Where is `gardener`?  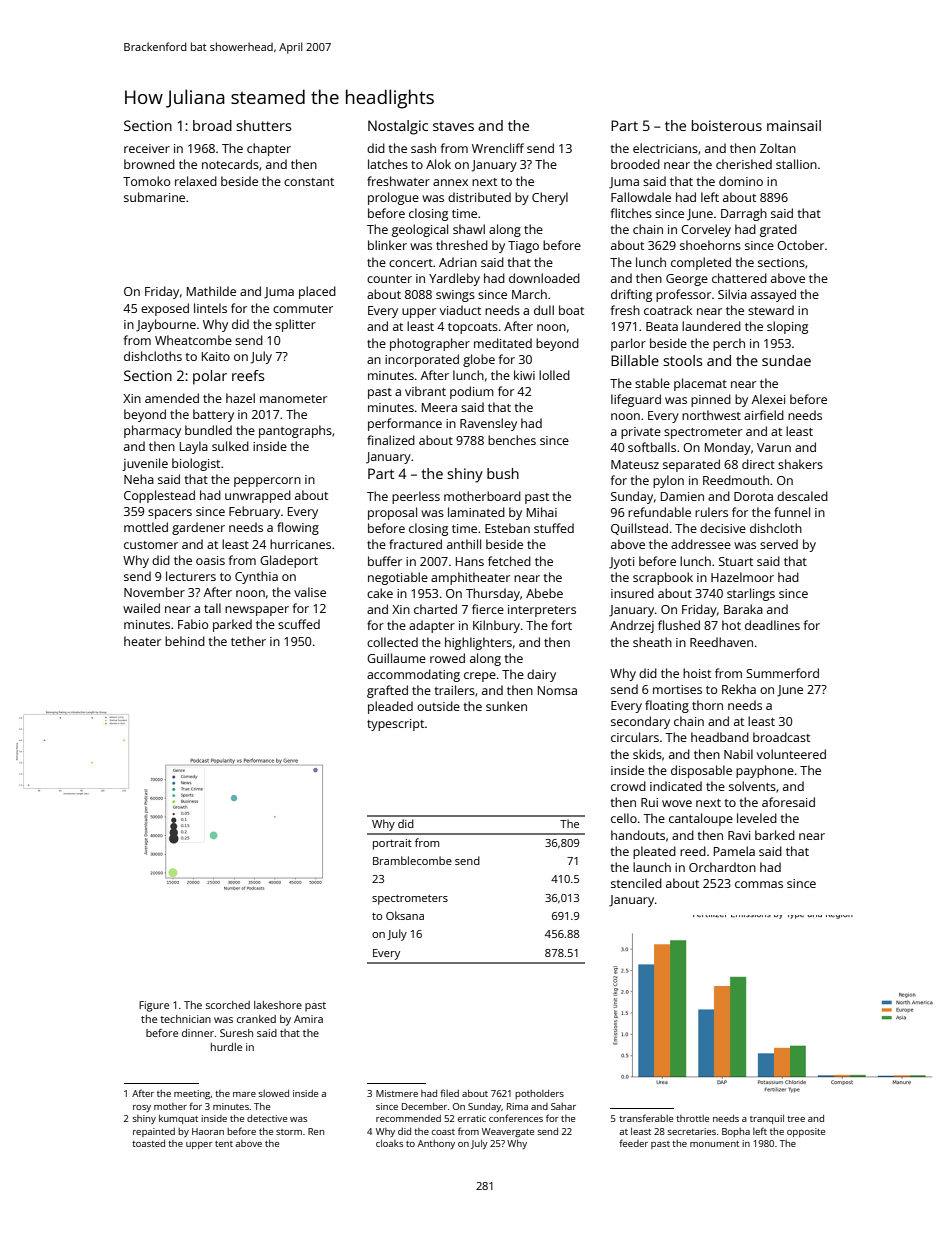 gardener is located at coordinates (198, 528).
